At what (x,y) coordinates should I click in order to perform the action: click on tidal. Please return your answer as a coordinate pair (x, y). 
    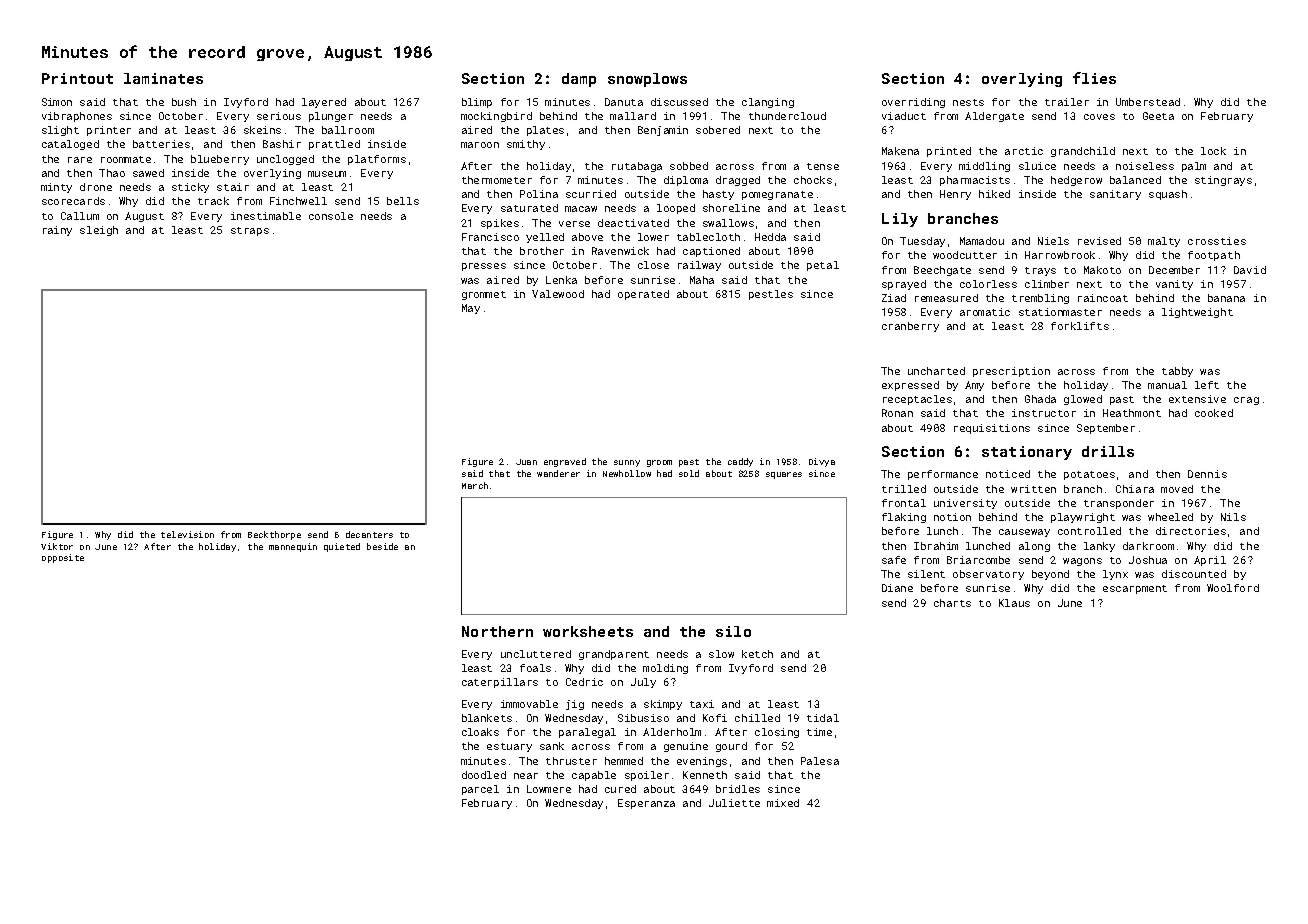
    Looking at the image, I should click on (823, 718).
